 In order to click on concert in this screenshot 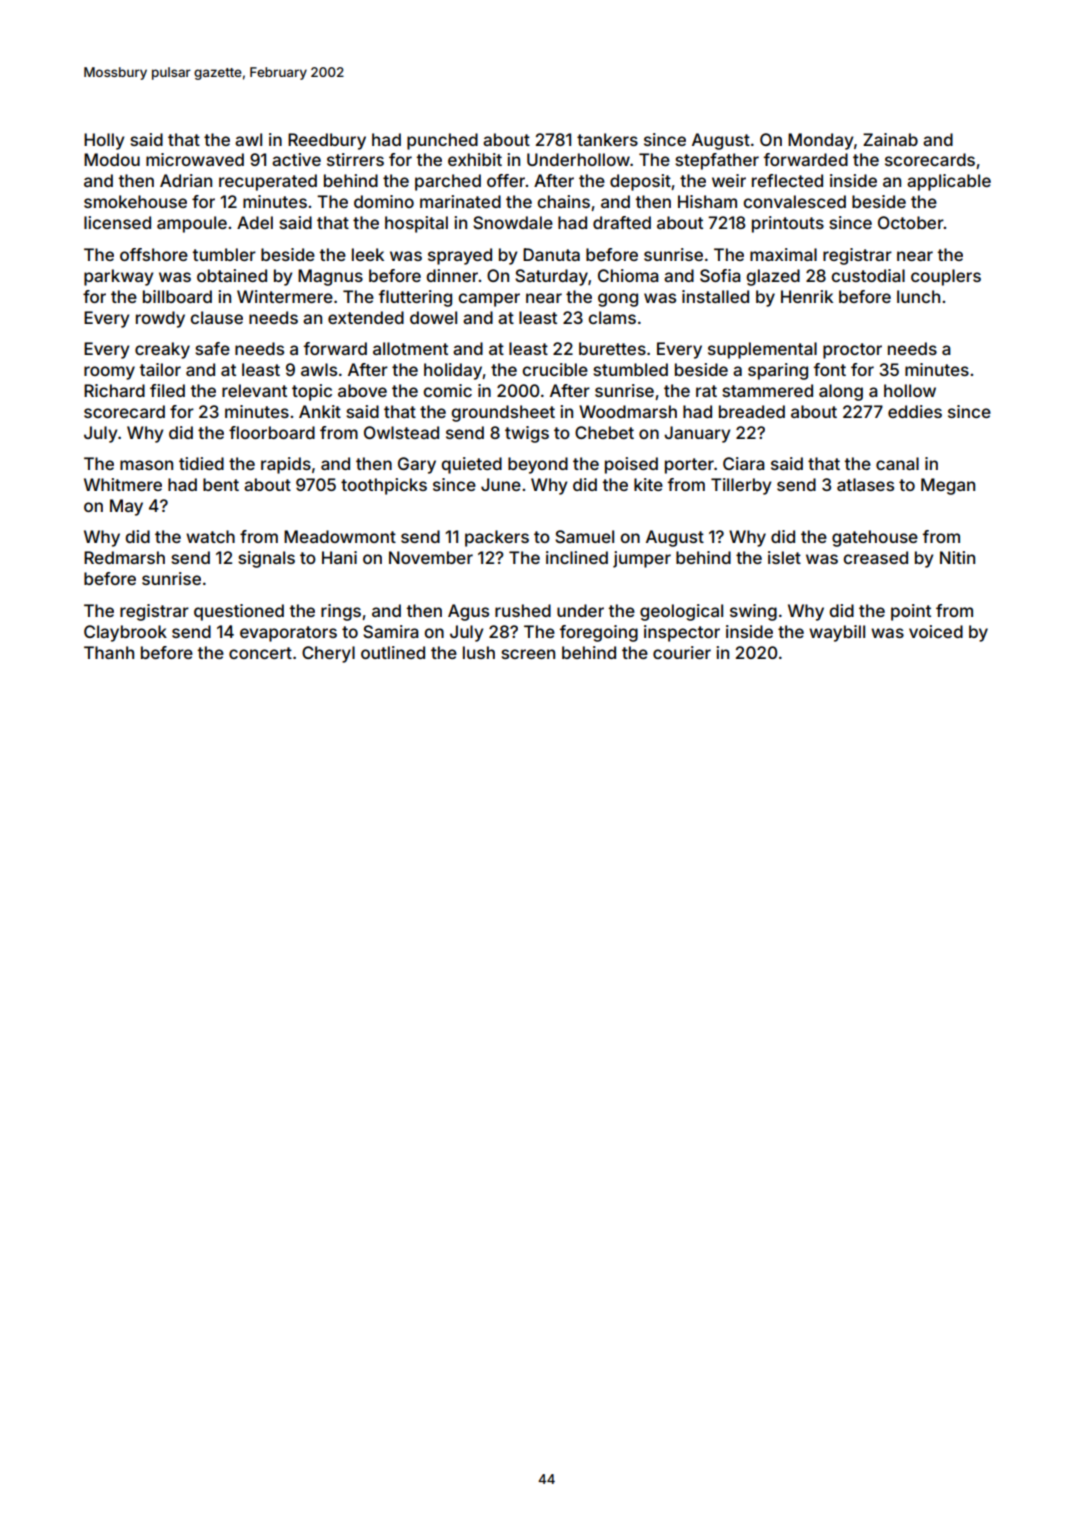, I will do `click(260, 653)`.
